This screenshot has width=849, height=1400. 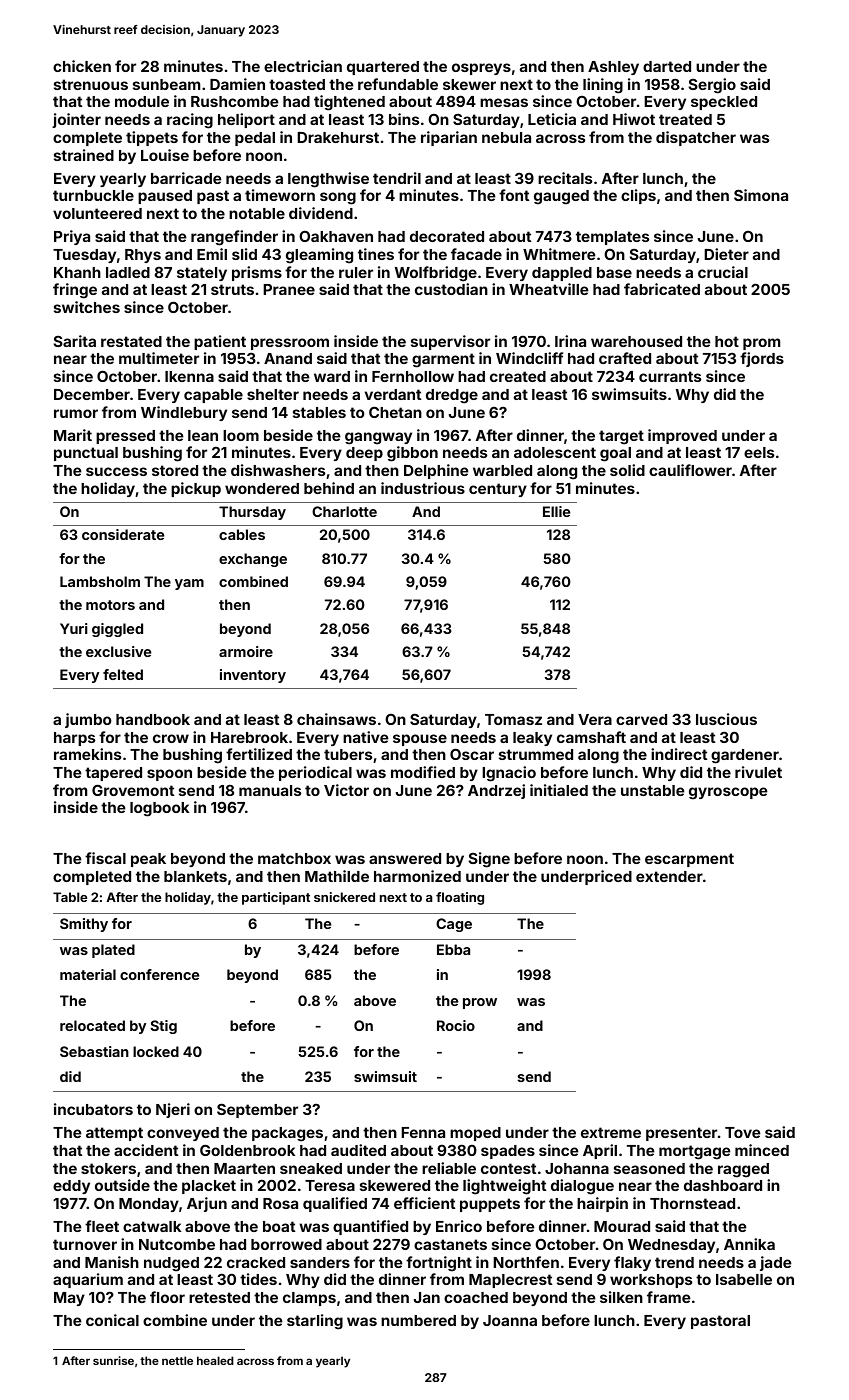 I want to click on fabricated, so click(x=662, y=289).
